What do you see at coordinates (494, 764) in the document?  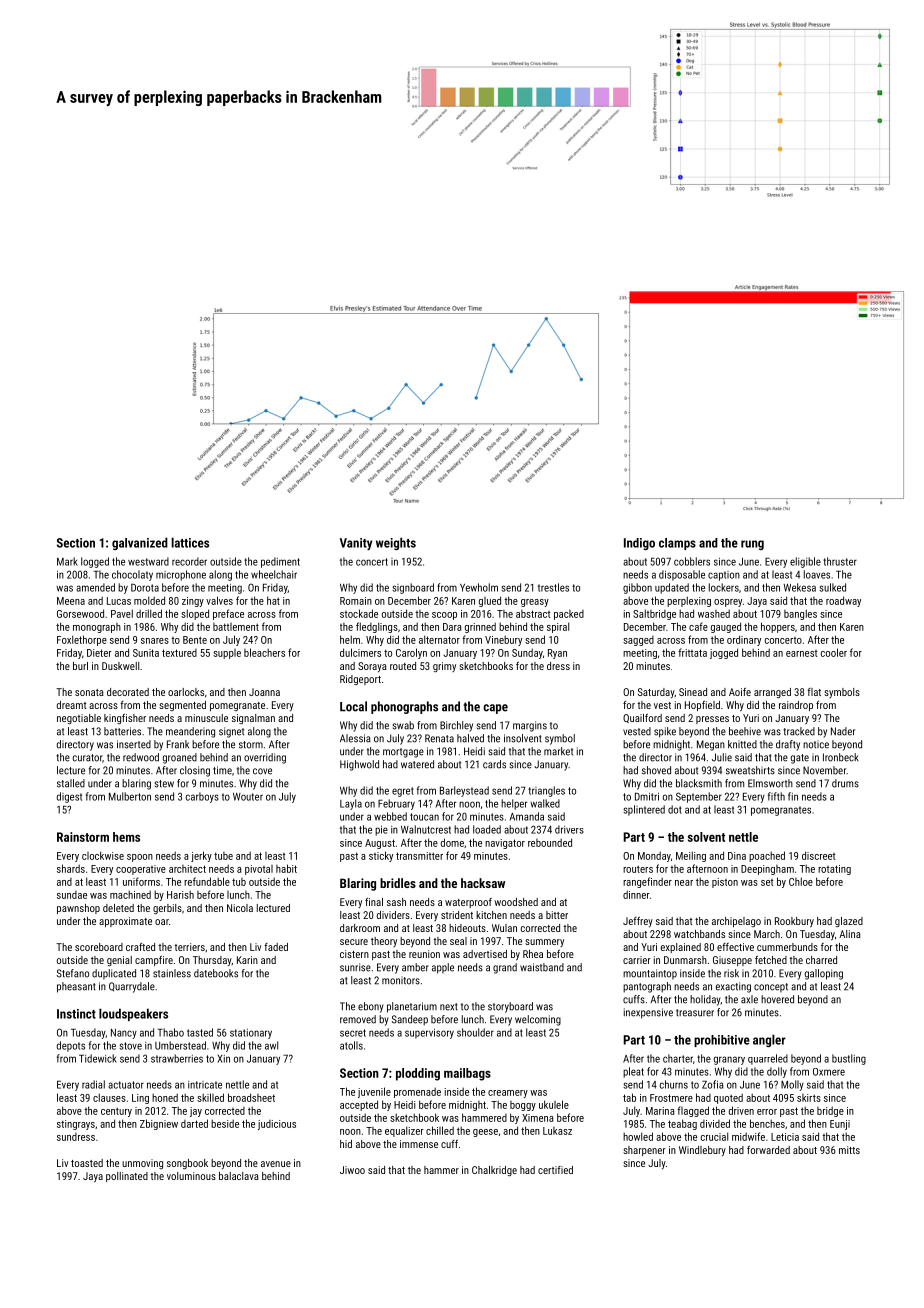 I see `cards` at bounding box center [494, 764].
